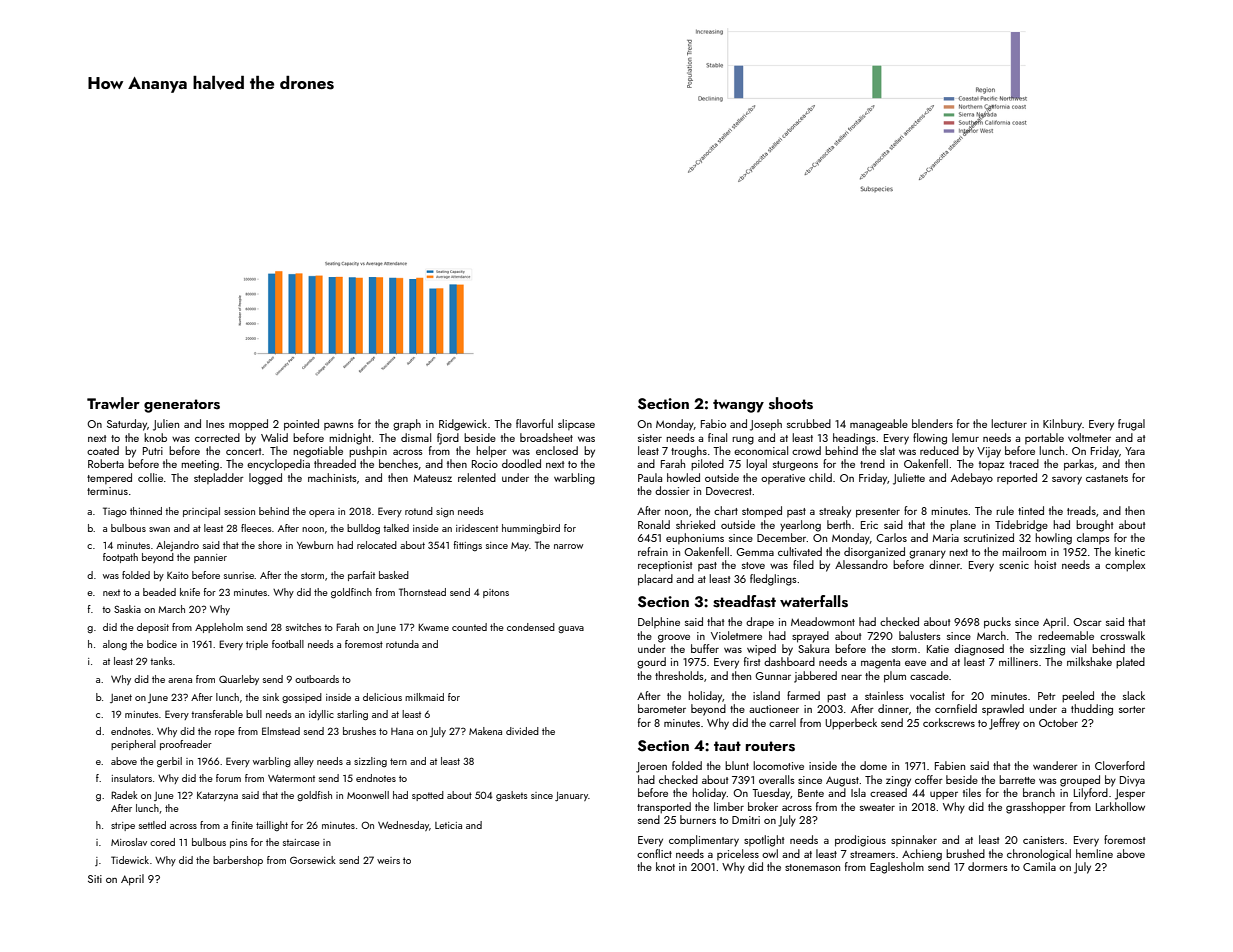 Image resolution: width=1233 pixels, height=952 pixels. Describe the element at coordinates (1087, 622) in the screenshot. I see `Oscar` at that location.
